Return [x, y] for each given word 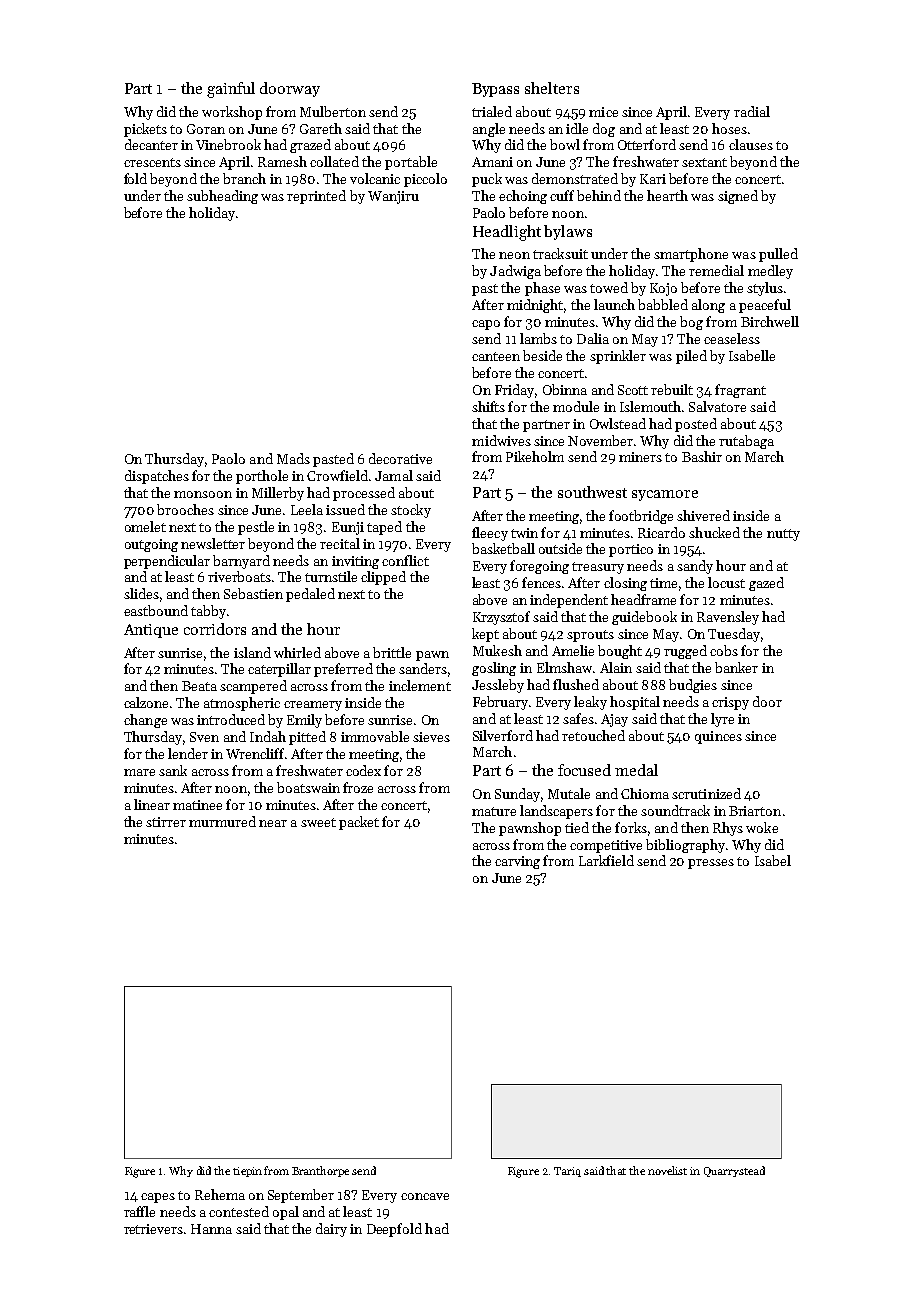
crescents [152, 162]
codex [363, 770]
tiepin [247, 1172]
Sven [204, 737]
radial [752, 111]
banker [736, 667]
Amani [492, 162]
